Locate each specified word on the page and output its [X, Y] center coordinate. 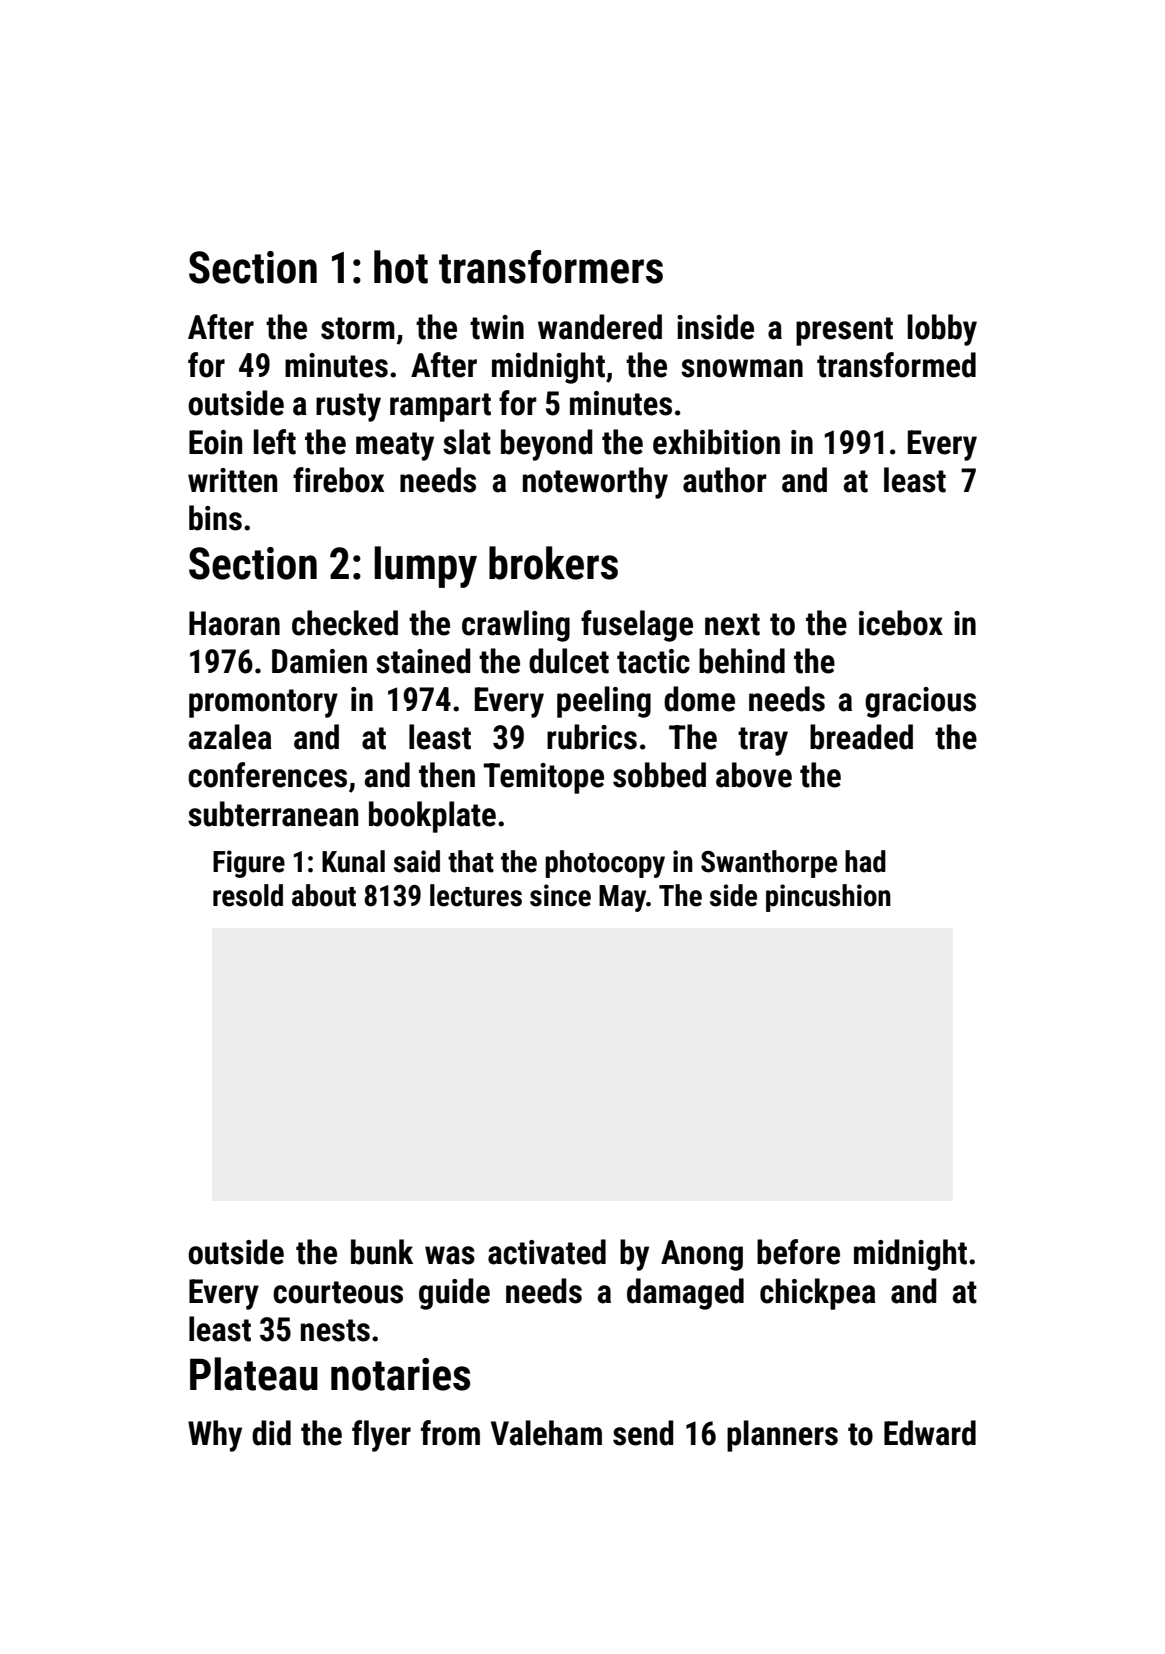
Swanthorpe [769, 864]
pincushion [828, 898]
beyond [547, 445]
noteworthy [595, 483]
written [232, 480]
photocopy [605, 864]
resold [248, 895]
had [865, 861]
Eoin [215, 442]
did [271, 1433]
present [844, 331]
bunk [382, 1252]
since [560, 895]
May [622, 898]
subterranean [273, 814]
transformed [896, 365]
